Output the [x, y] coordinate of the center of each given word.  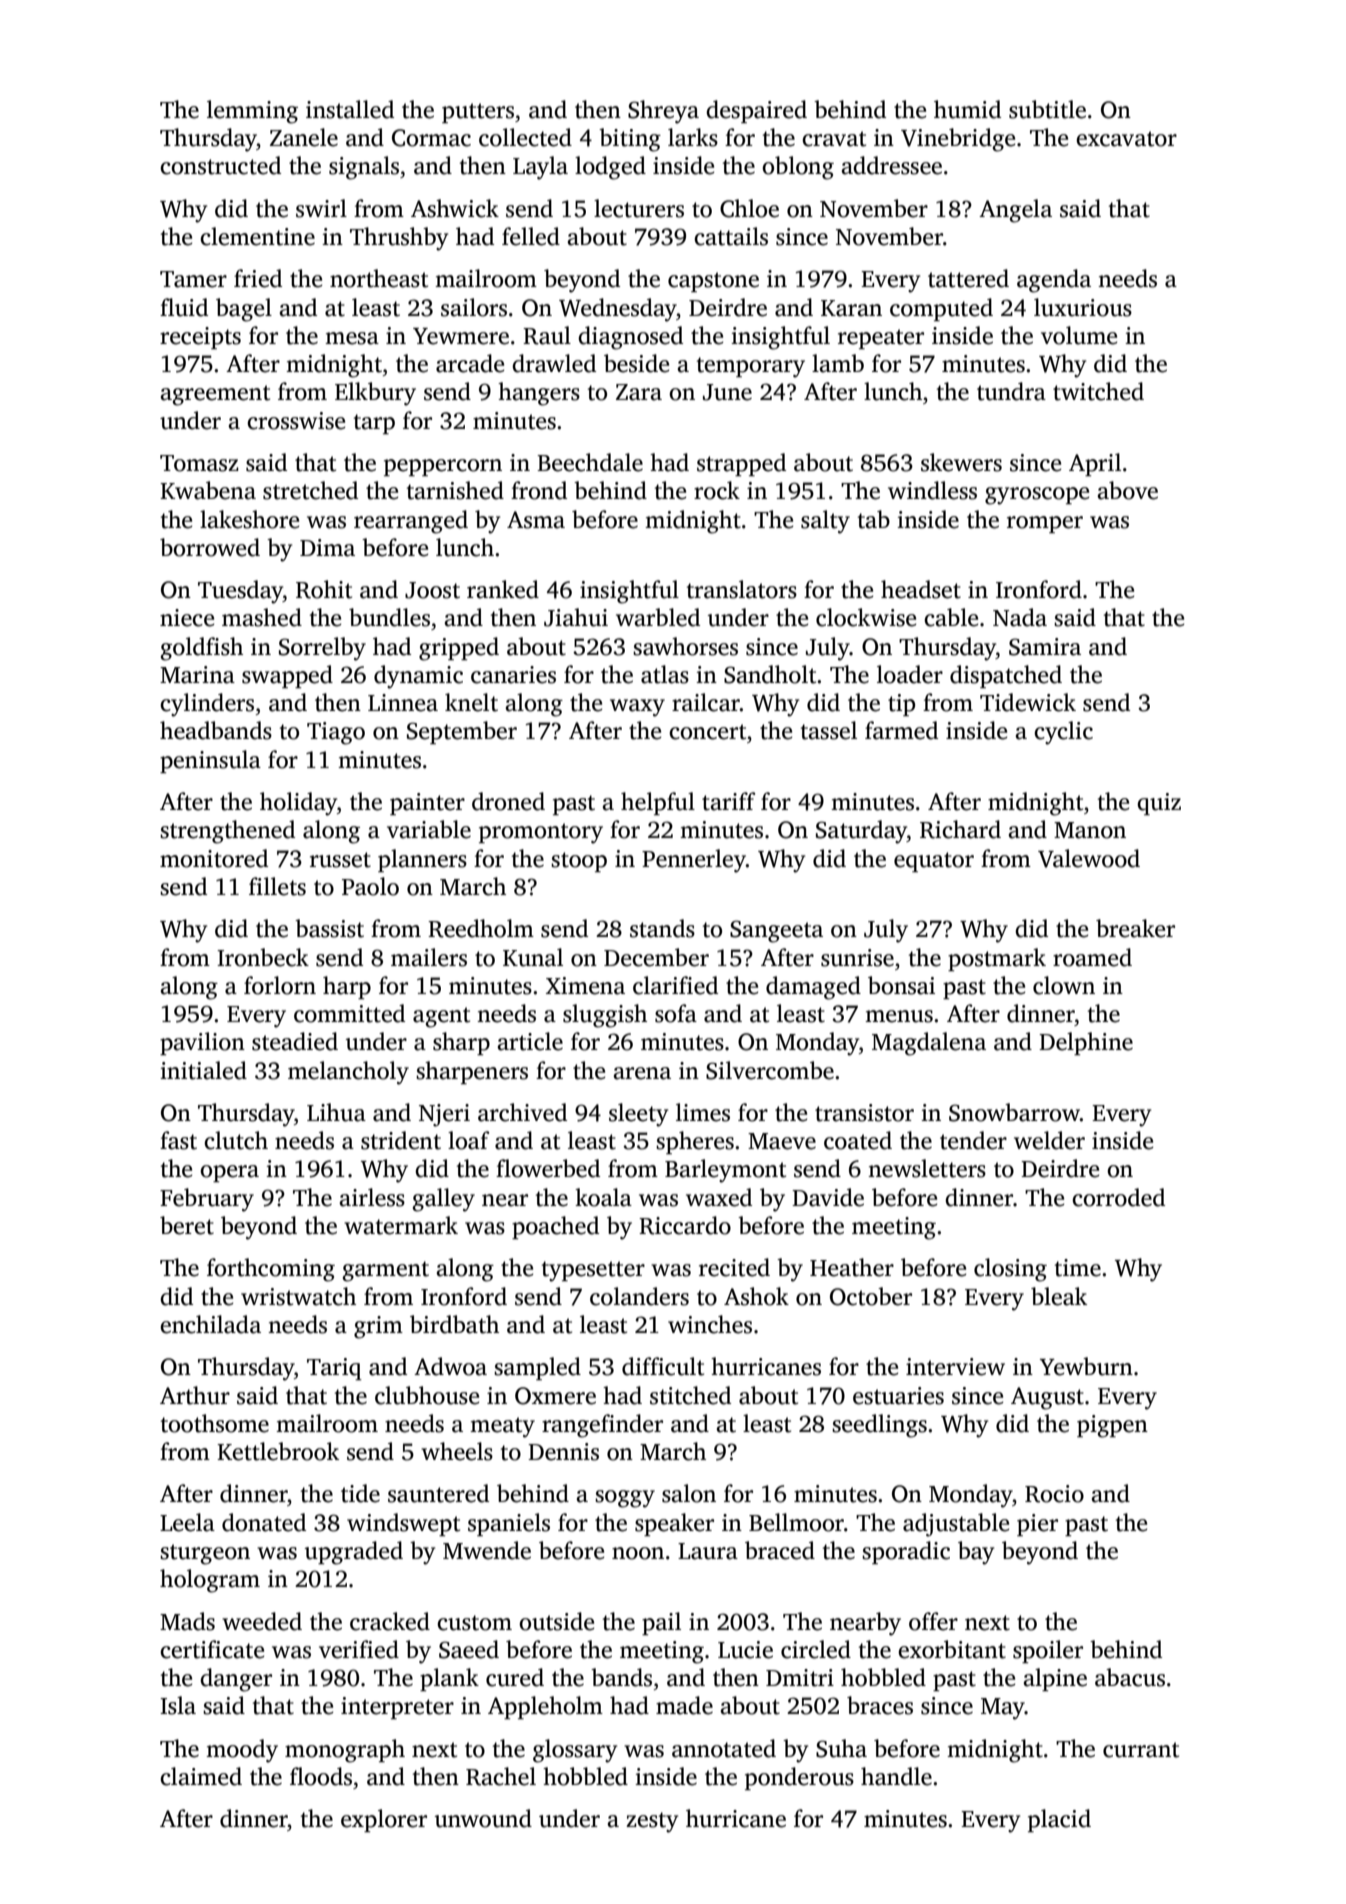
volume [1079, 335]
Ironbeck [263, 957]
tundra [1011, 391]
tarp [374, 424]
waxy [637, 708]
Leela [187, 1522]
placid [1059, 1820]
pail [661, 1623]
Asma [536, 520]
